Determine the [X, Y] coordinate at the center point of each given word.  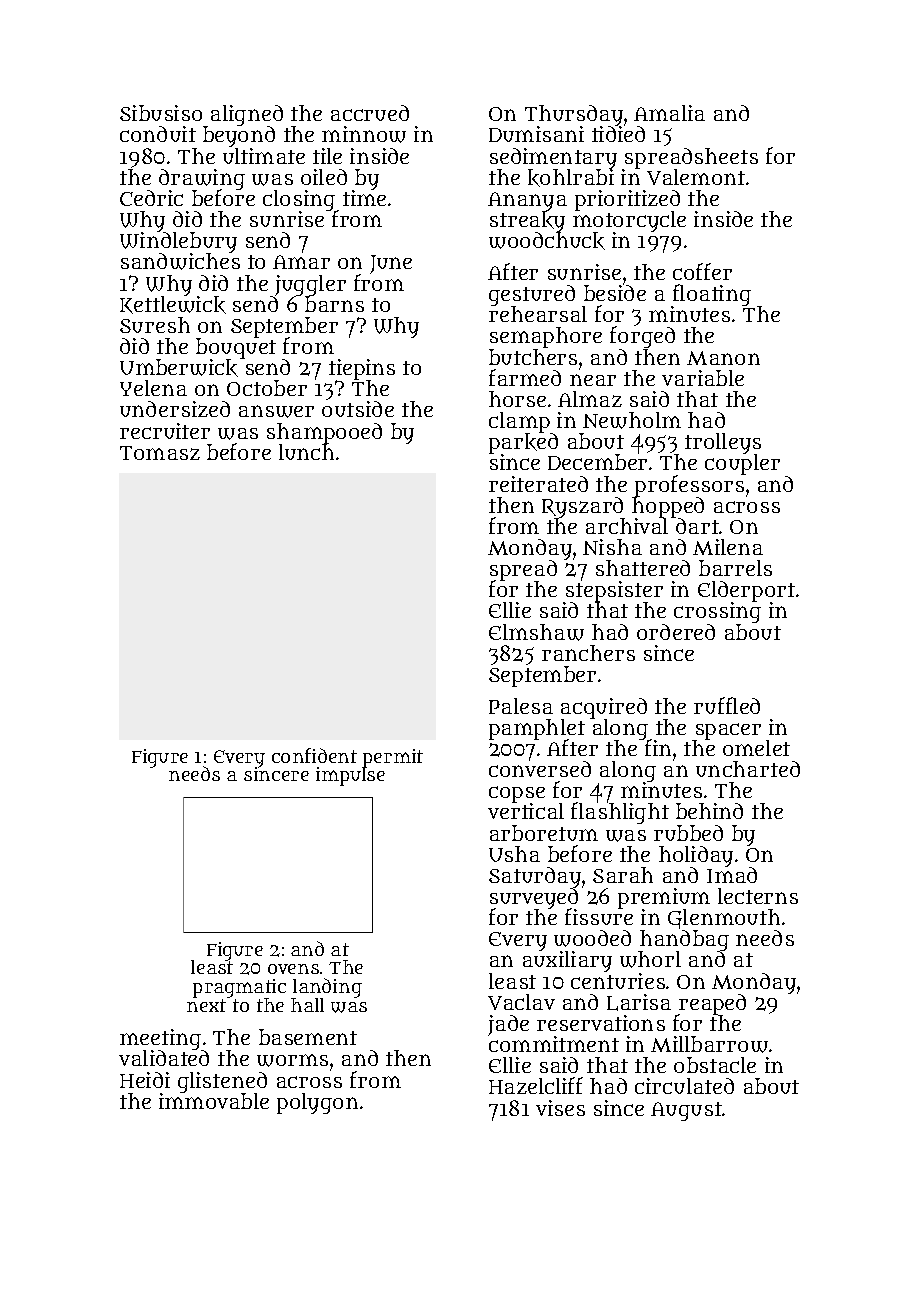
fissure [599, 917]
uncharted [748, 769]
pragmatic [239, 988]
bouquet [236, 349]
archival [627, 526]
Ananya [527, 202]
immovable [214, 1101]
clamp [519, 422]
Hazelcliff [536, 1085]
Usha [514, 854]
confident [314, 755]
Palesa [521, 706]
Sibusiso [161, 113]
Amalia [669, 113]
